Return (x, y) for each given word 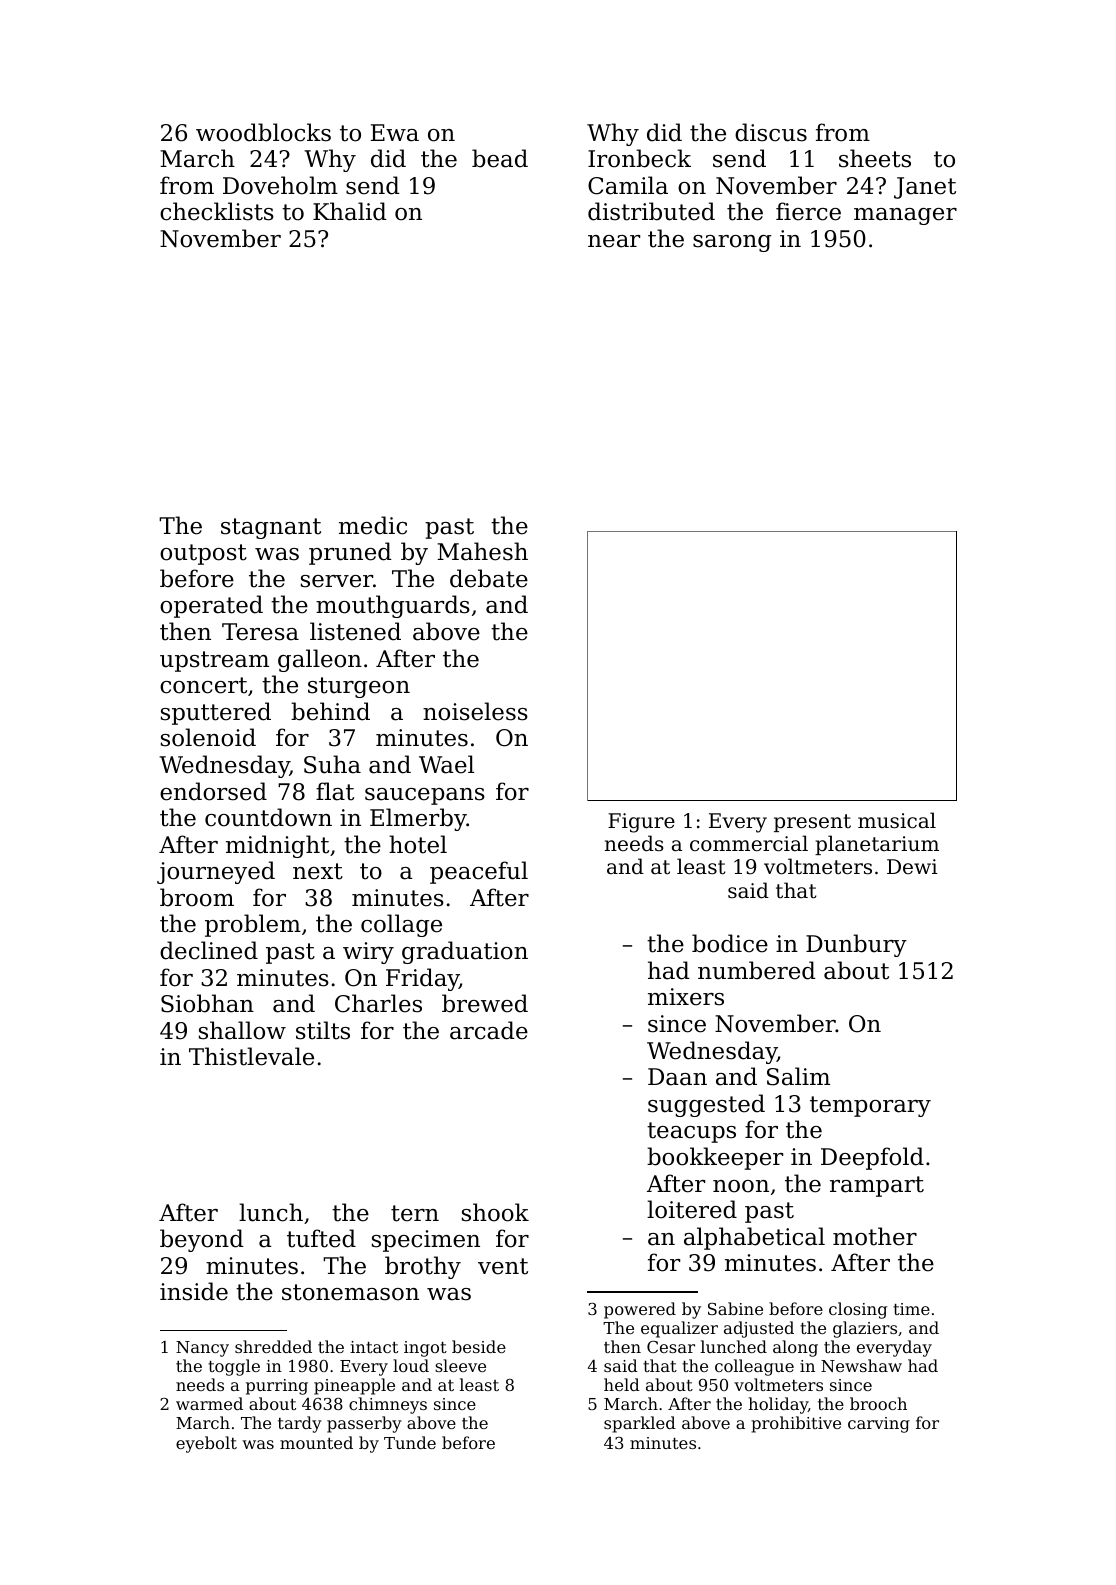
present (812, 823)
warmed (209, 1403)
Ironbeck (639, 158)
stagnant (271, 528)
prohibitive (796, 1424)
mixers (686, 997)
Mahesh (482, 551)
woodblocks (263, 132)
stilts (323, 1030)
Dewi (912, 866)
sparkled (640, 1424)
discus (771, 132)
